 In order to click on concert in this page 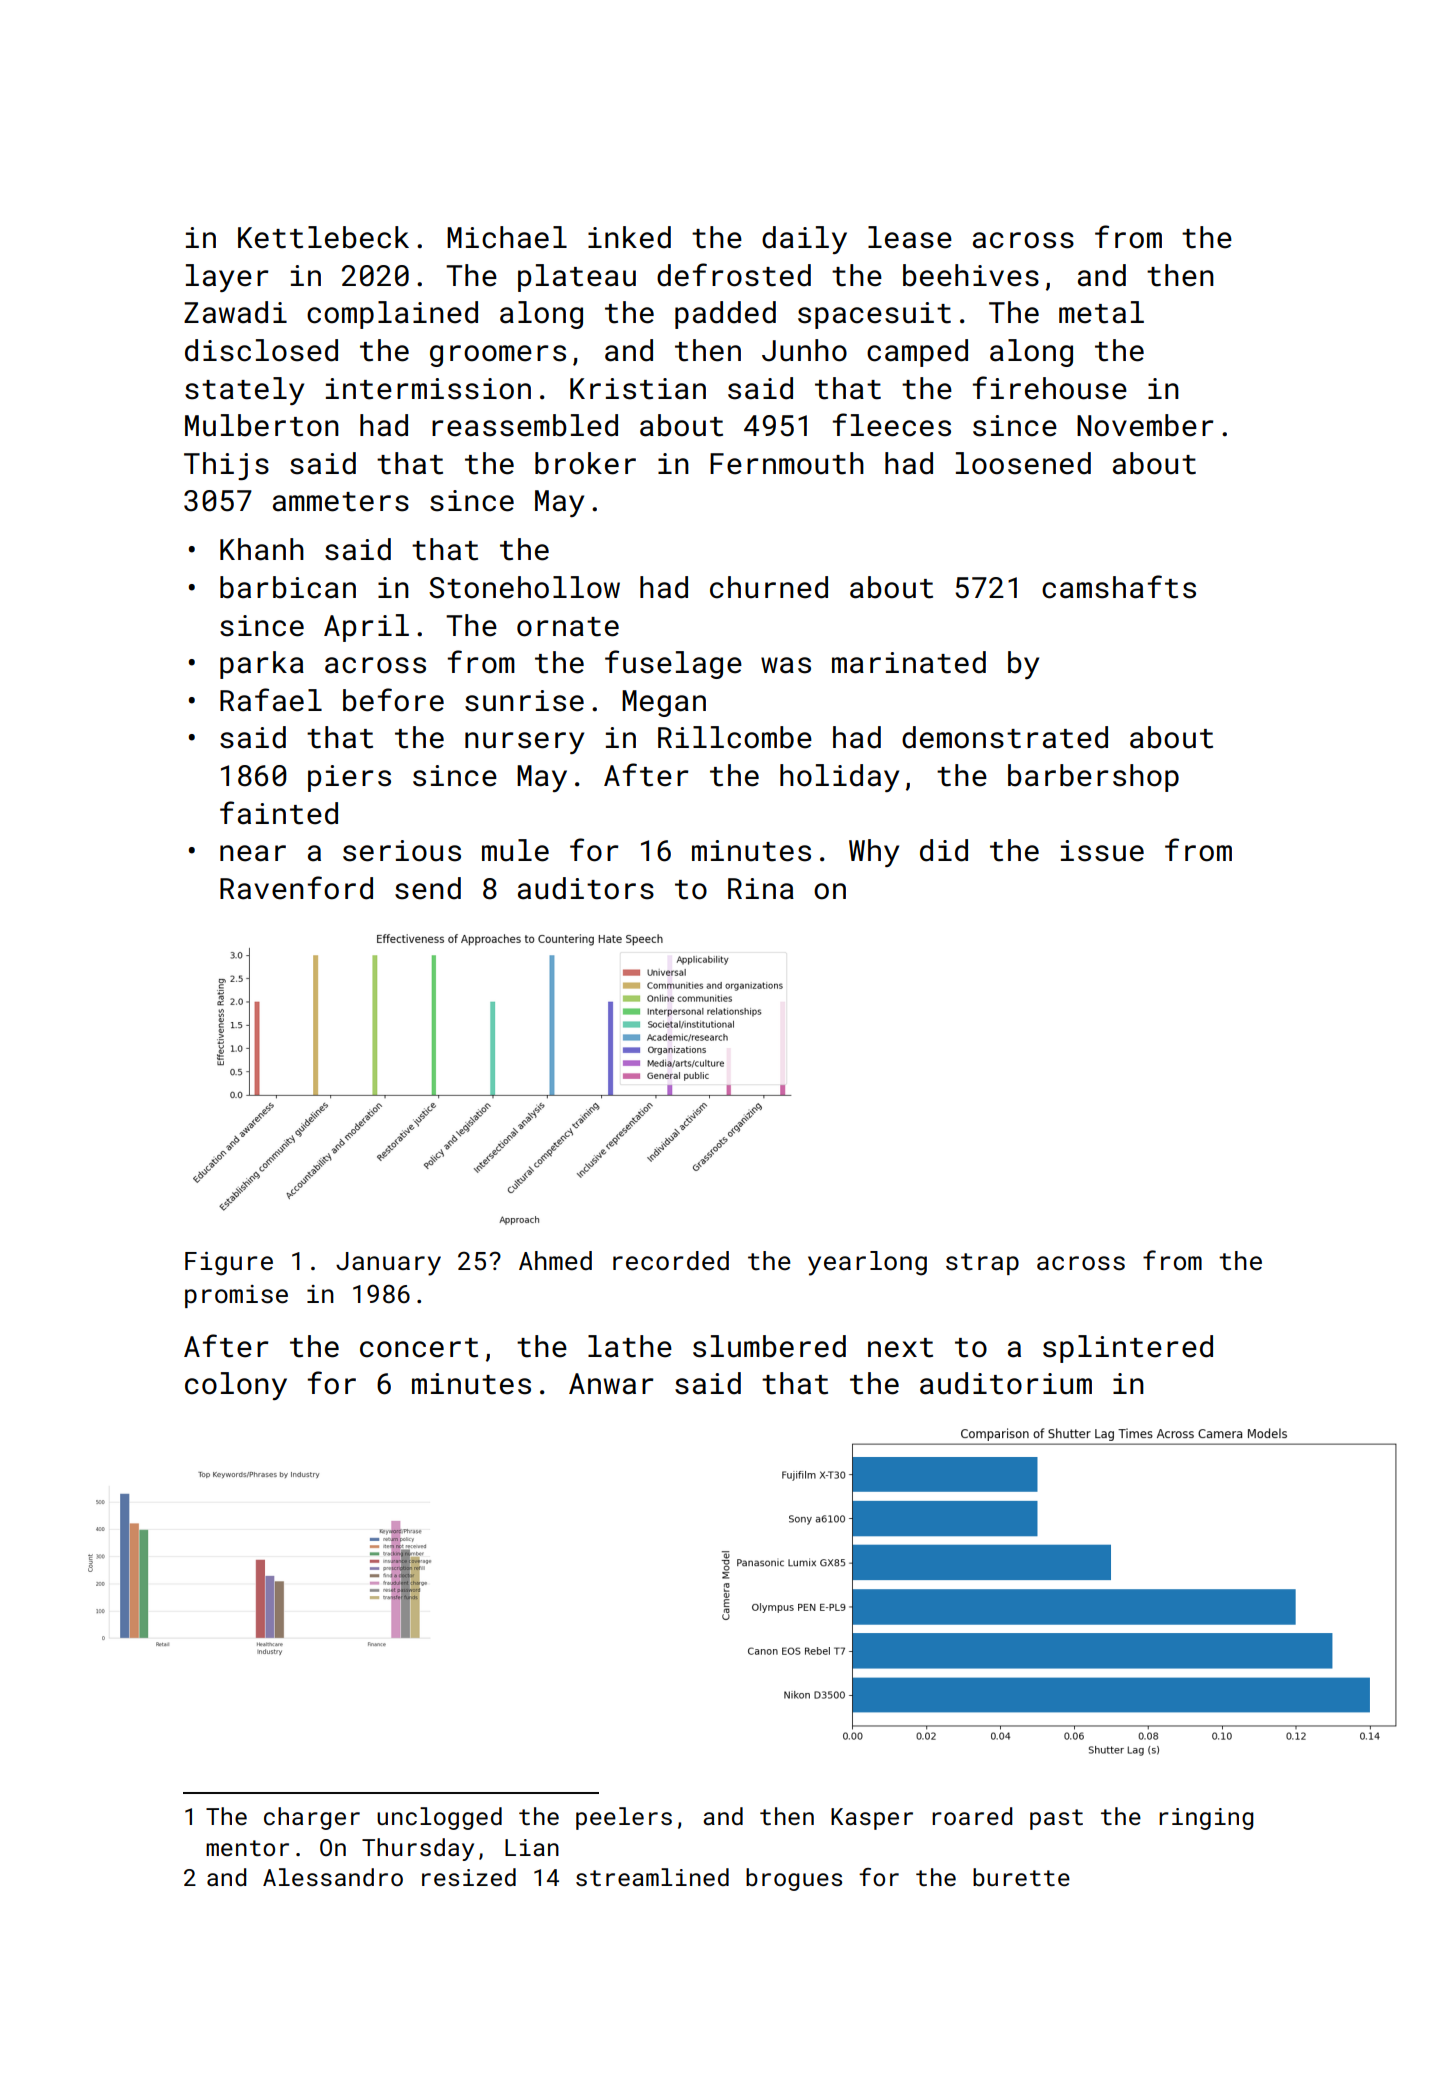, I will do `click(419, 1348)`.
